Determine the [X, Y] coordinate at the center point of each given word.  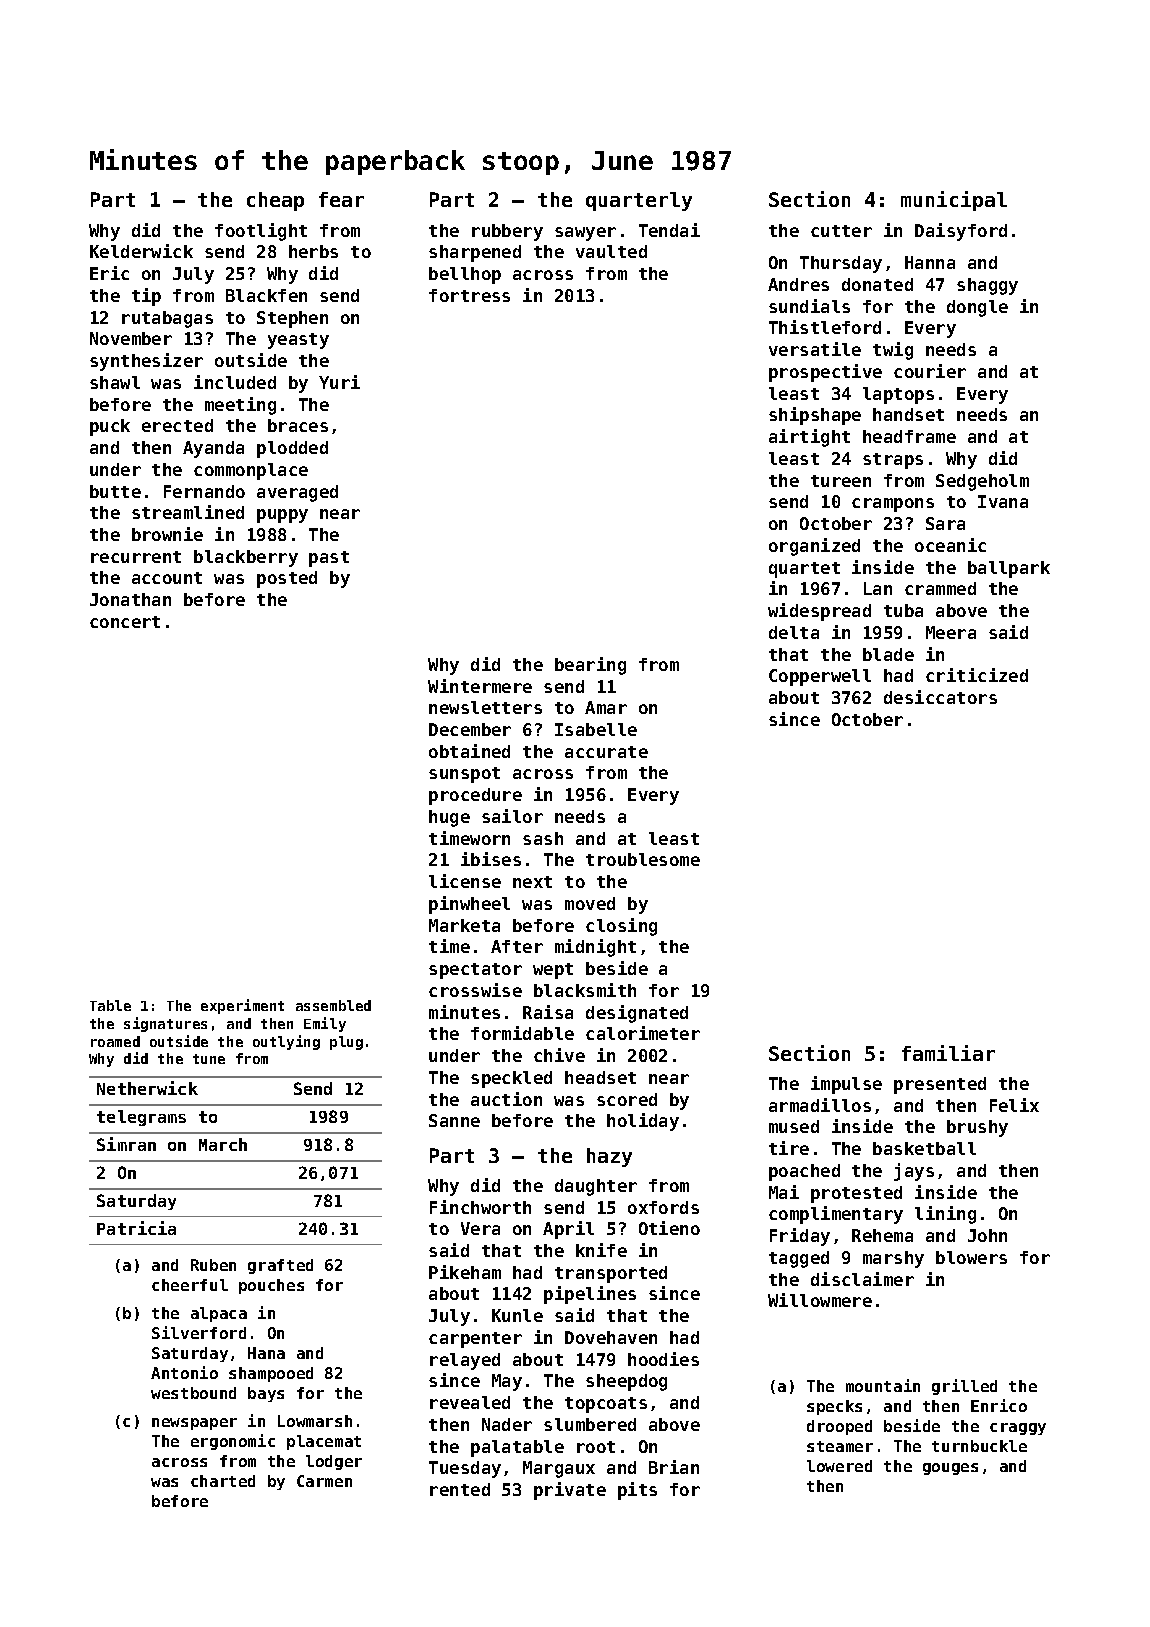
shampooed [271, 1374]
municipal [954, 201]
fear [341, 199]
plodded [292, 449]
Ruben [213, 1265]
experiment [242, 1006]
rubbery [507, 232]
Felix [1014, 1105]
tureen [841, 481]
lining [945, 1215]
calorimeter [643, 1033]
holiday [643, 1122]
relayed [465, 1361]
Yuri [339, 382]
